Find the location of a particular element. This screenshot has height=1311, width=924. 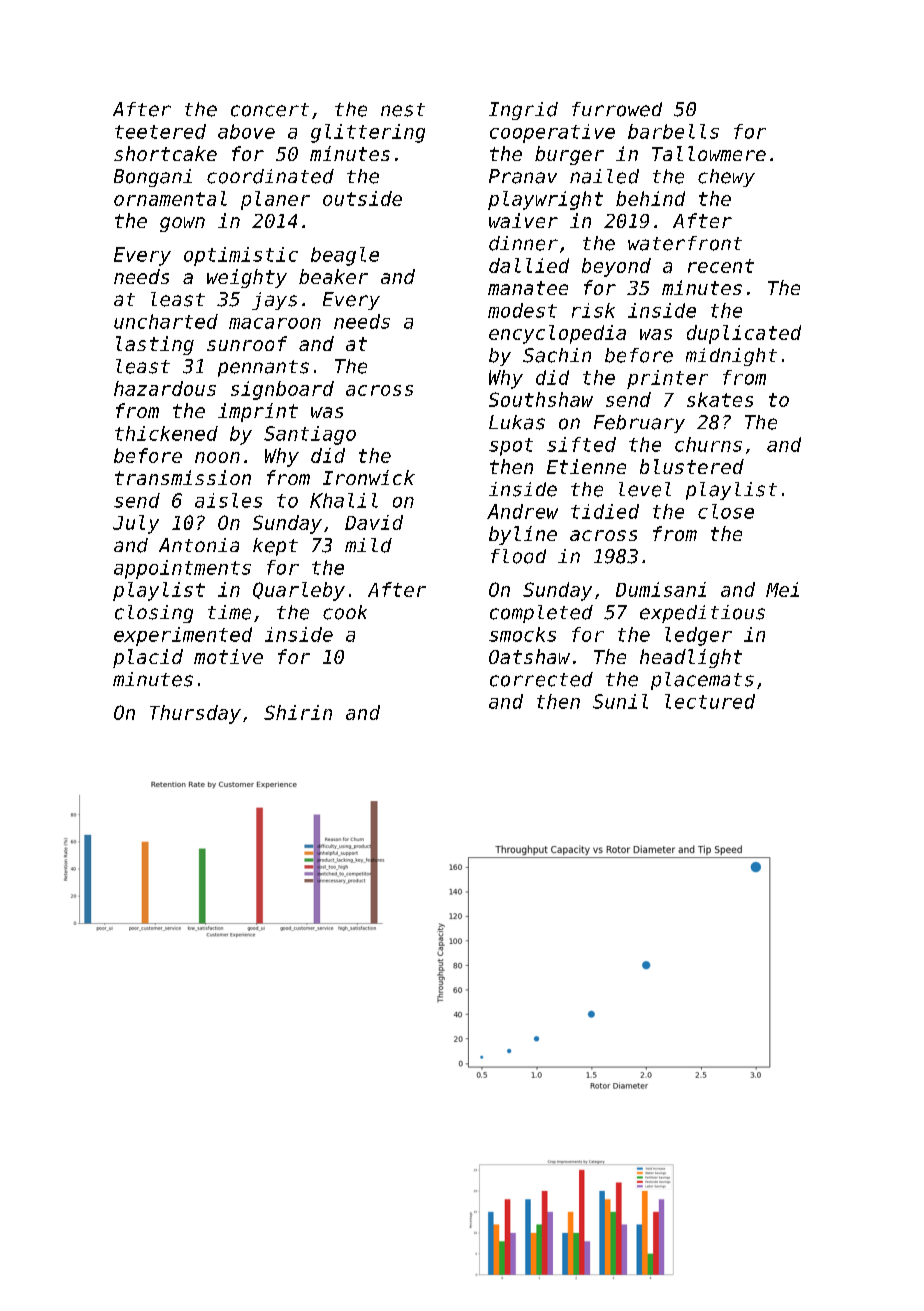

Shirin is located at coordinates (298, 712).
